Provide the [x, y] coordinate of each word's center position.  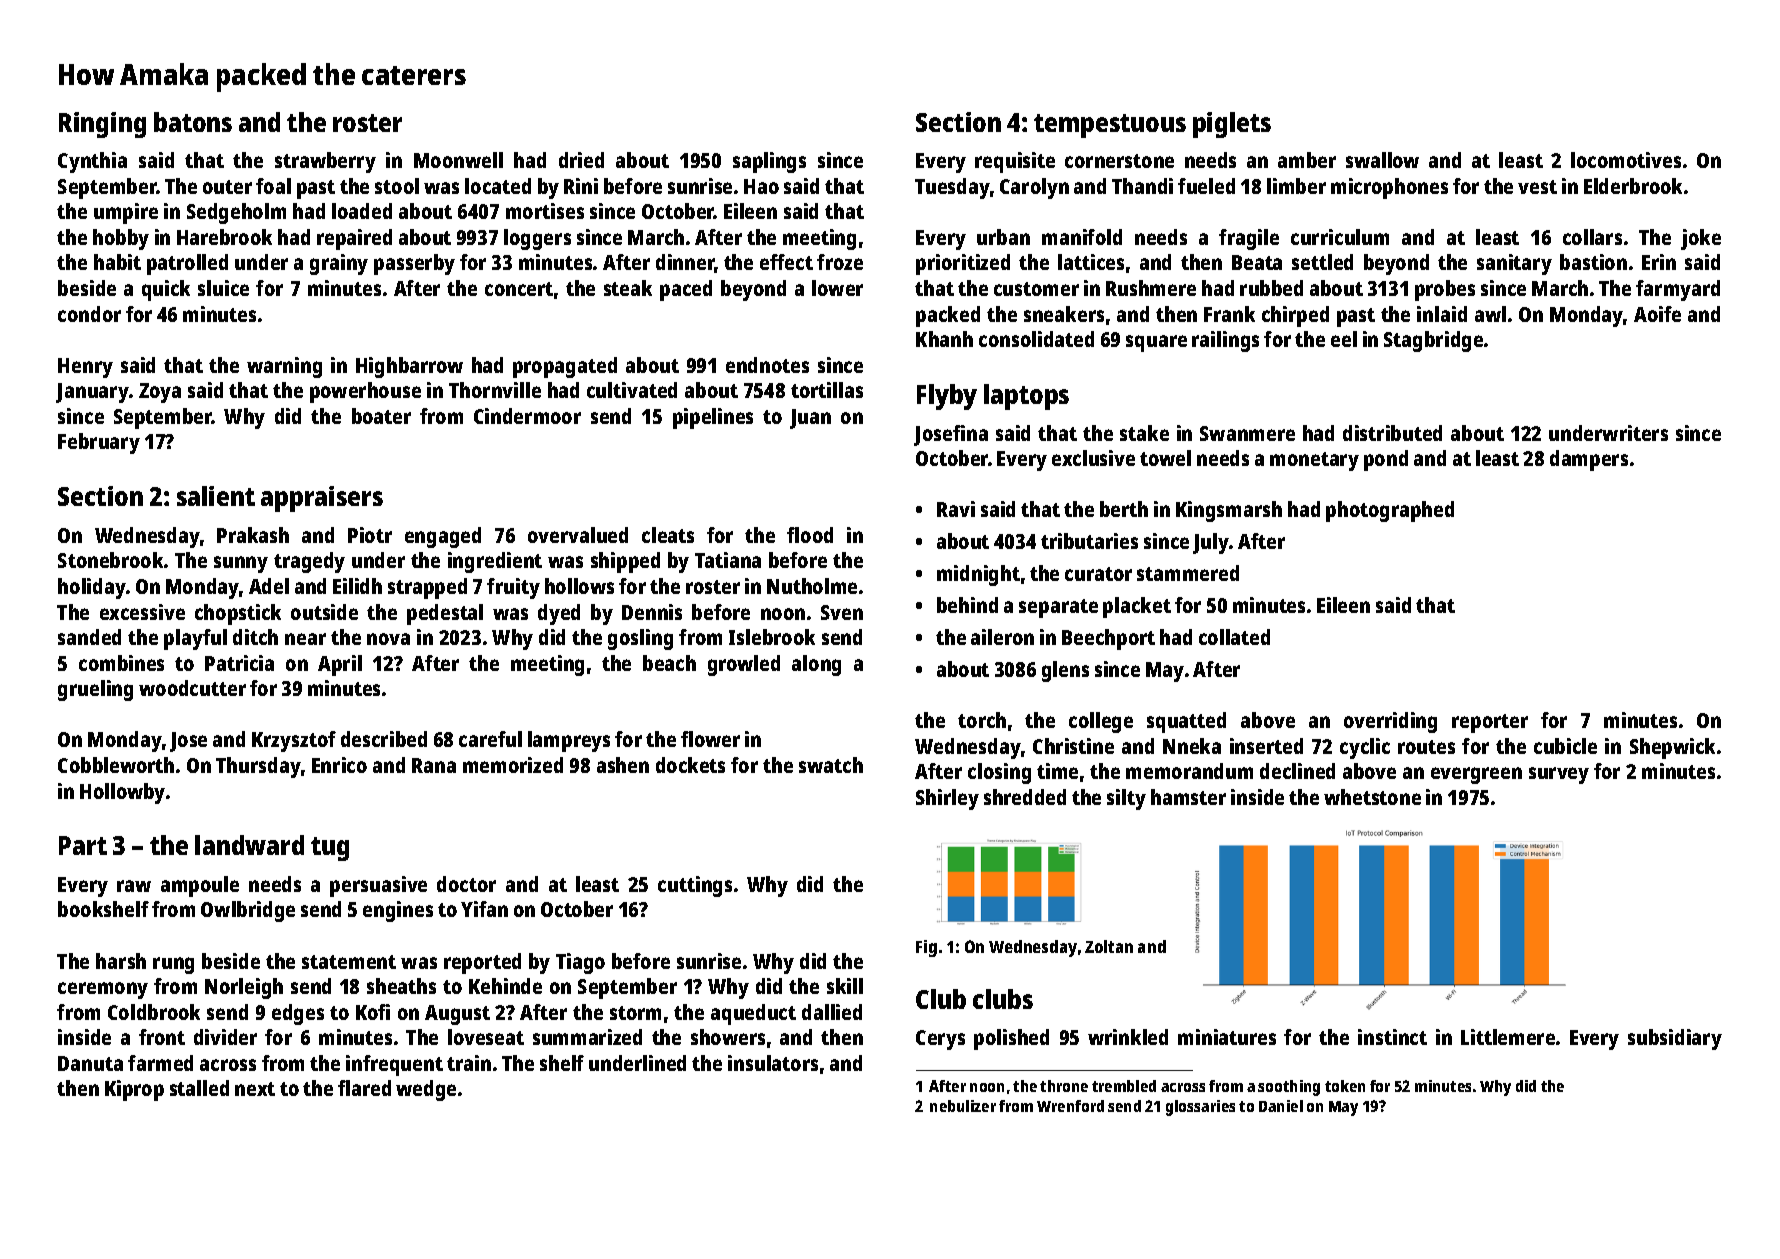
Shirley [947, 799]
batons [193, 122]
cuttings [695, 886]
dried [581, 160]
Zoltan [1109, 946]
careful [490, 739]
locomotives [1626, 160]
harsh [121, 961]
